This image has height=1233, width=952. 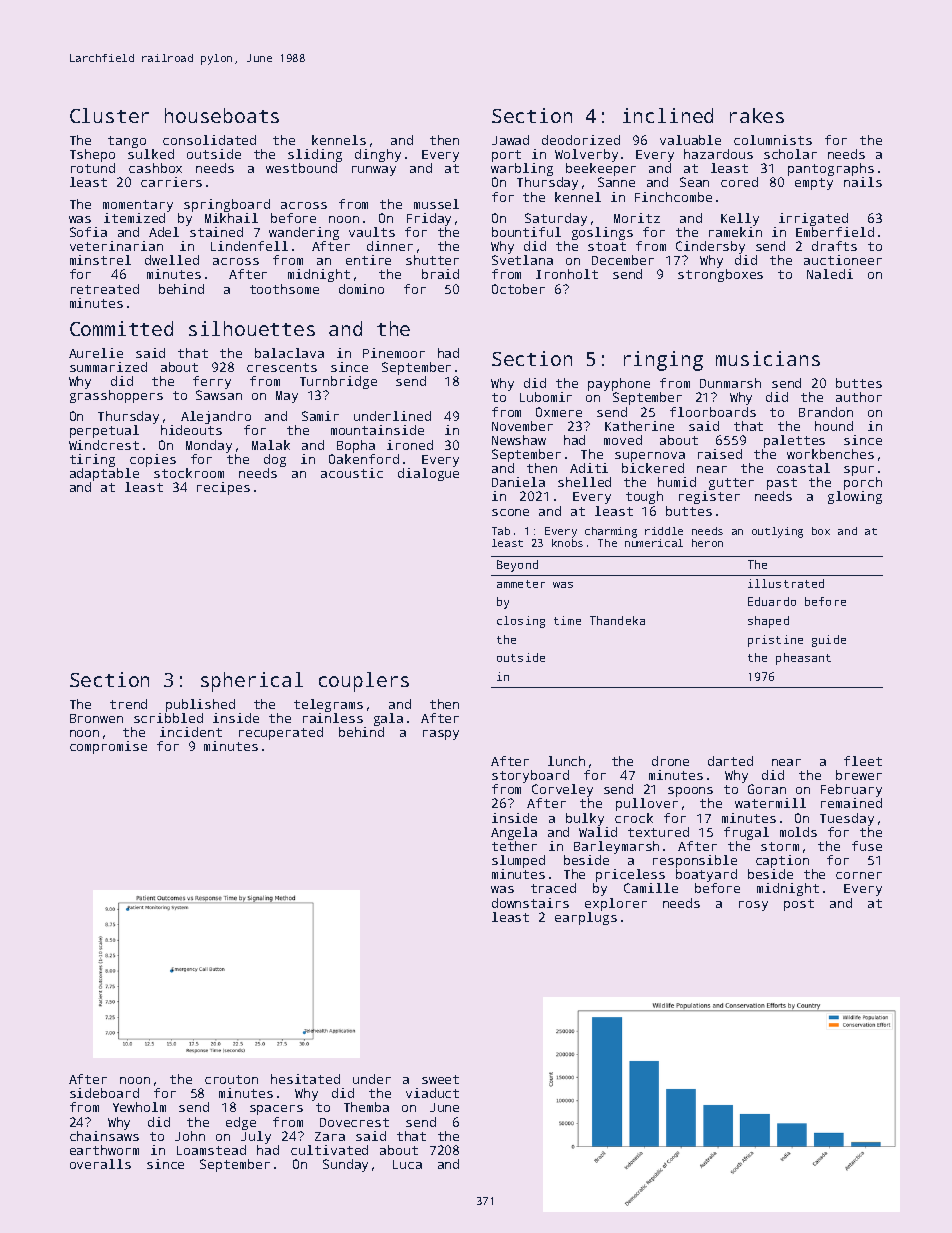 I want to click on Luca, so click(x=407, y=1164).
